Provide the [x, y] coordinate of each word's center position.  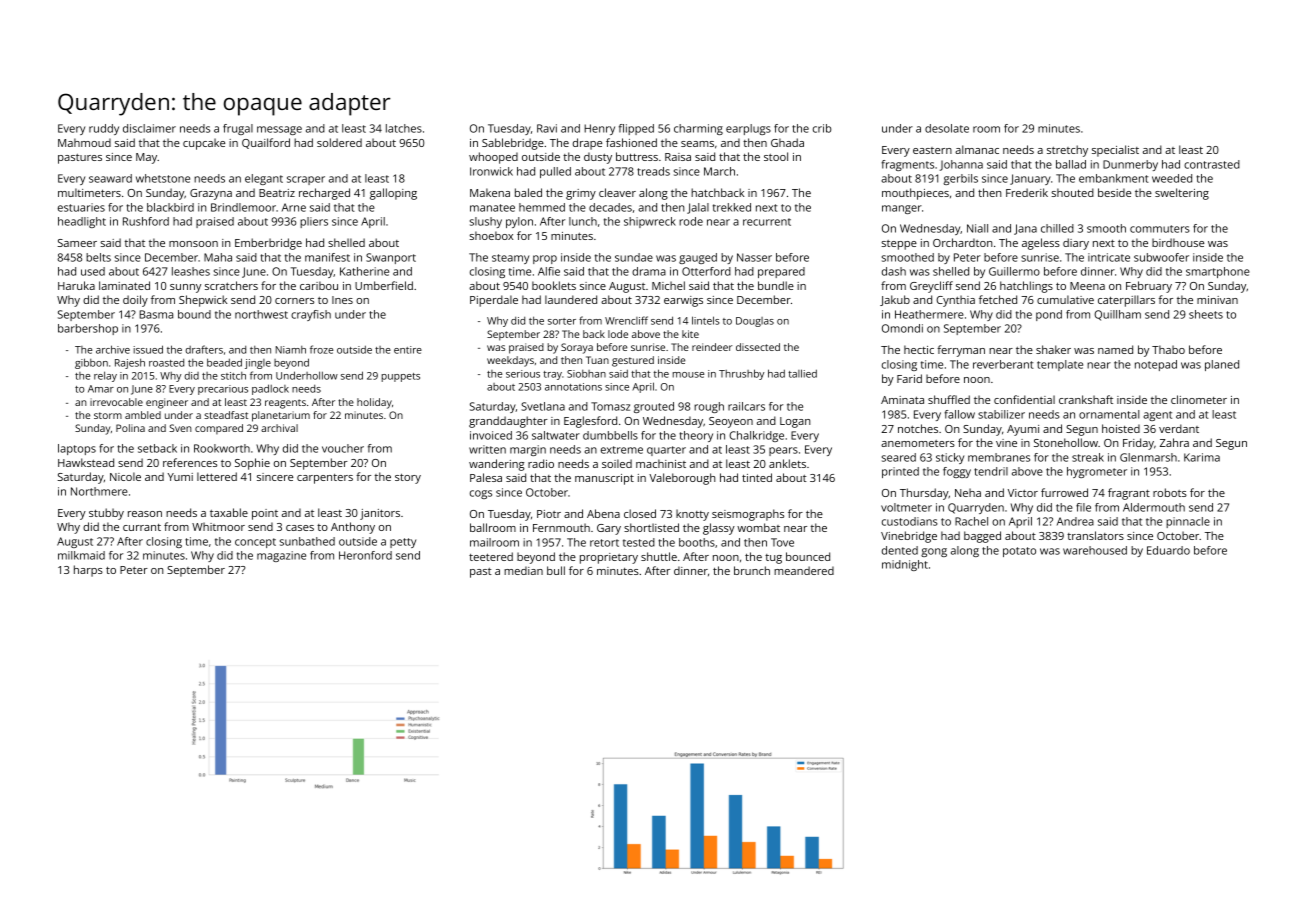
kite [690, 334]
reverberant [1003, 364]
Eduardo [1168, 550]
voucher [343, 448]
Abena [603, 513]
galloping [393, 194]
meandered [804, 570]
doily [135, 301]
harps [88, 571]
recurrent [767, 222]
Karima [1202, 457]
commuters [1160, 229]
